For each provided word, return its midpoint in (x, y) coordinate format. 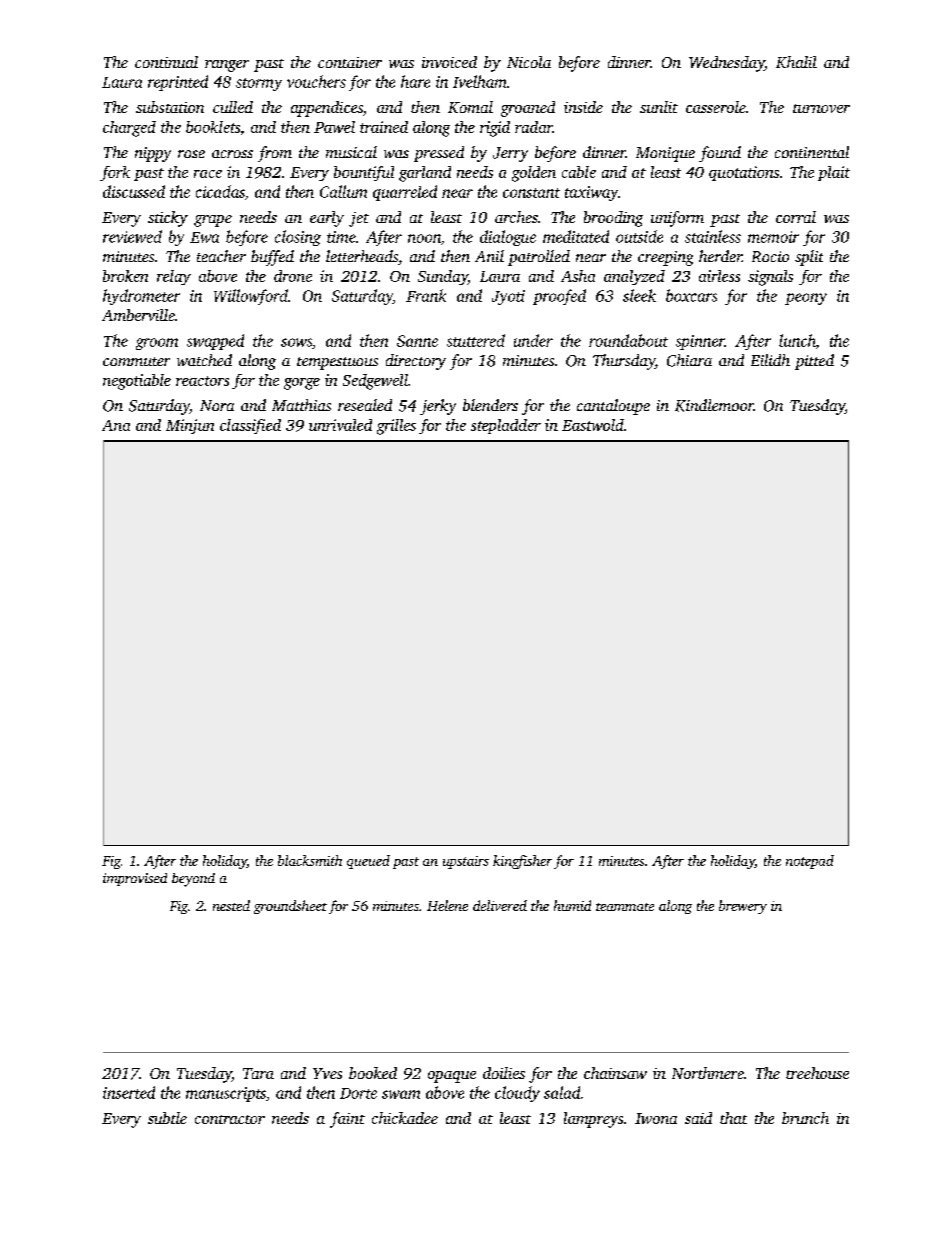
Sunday (443, 277)
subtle (167, 1118)
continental (812, 152)
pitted (814, 362)
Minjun (190, 426)
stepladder (506, 426)
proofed (559, 297)
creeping (665, 258)
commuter (136, 361)
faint (347, 1120)
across (232, 154)
